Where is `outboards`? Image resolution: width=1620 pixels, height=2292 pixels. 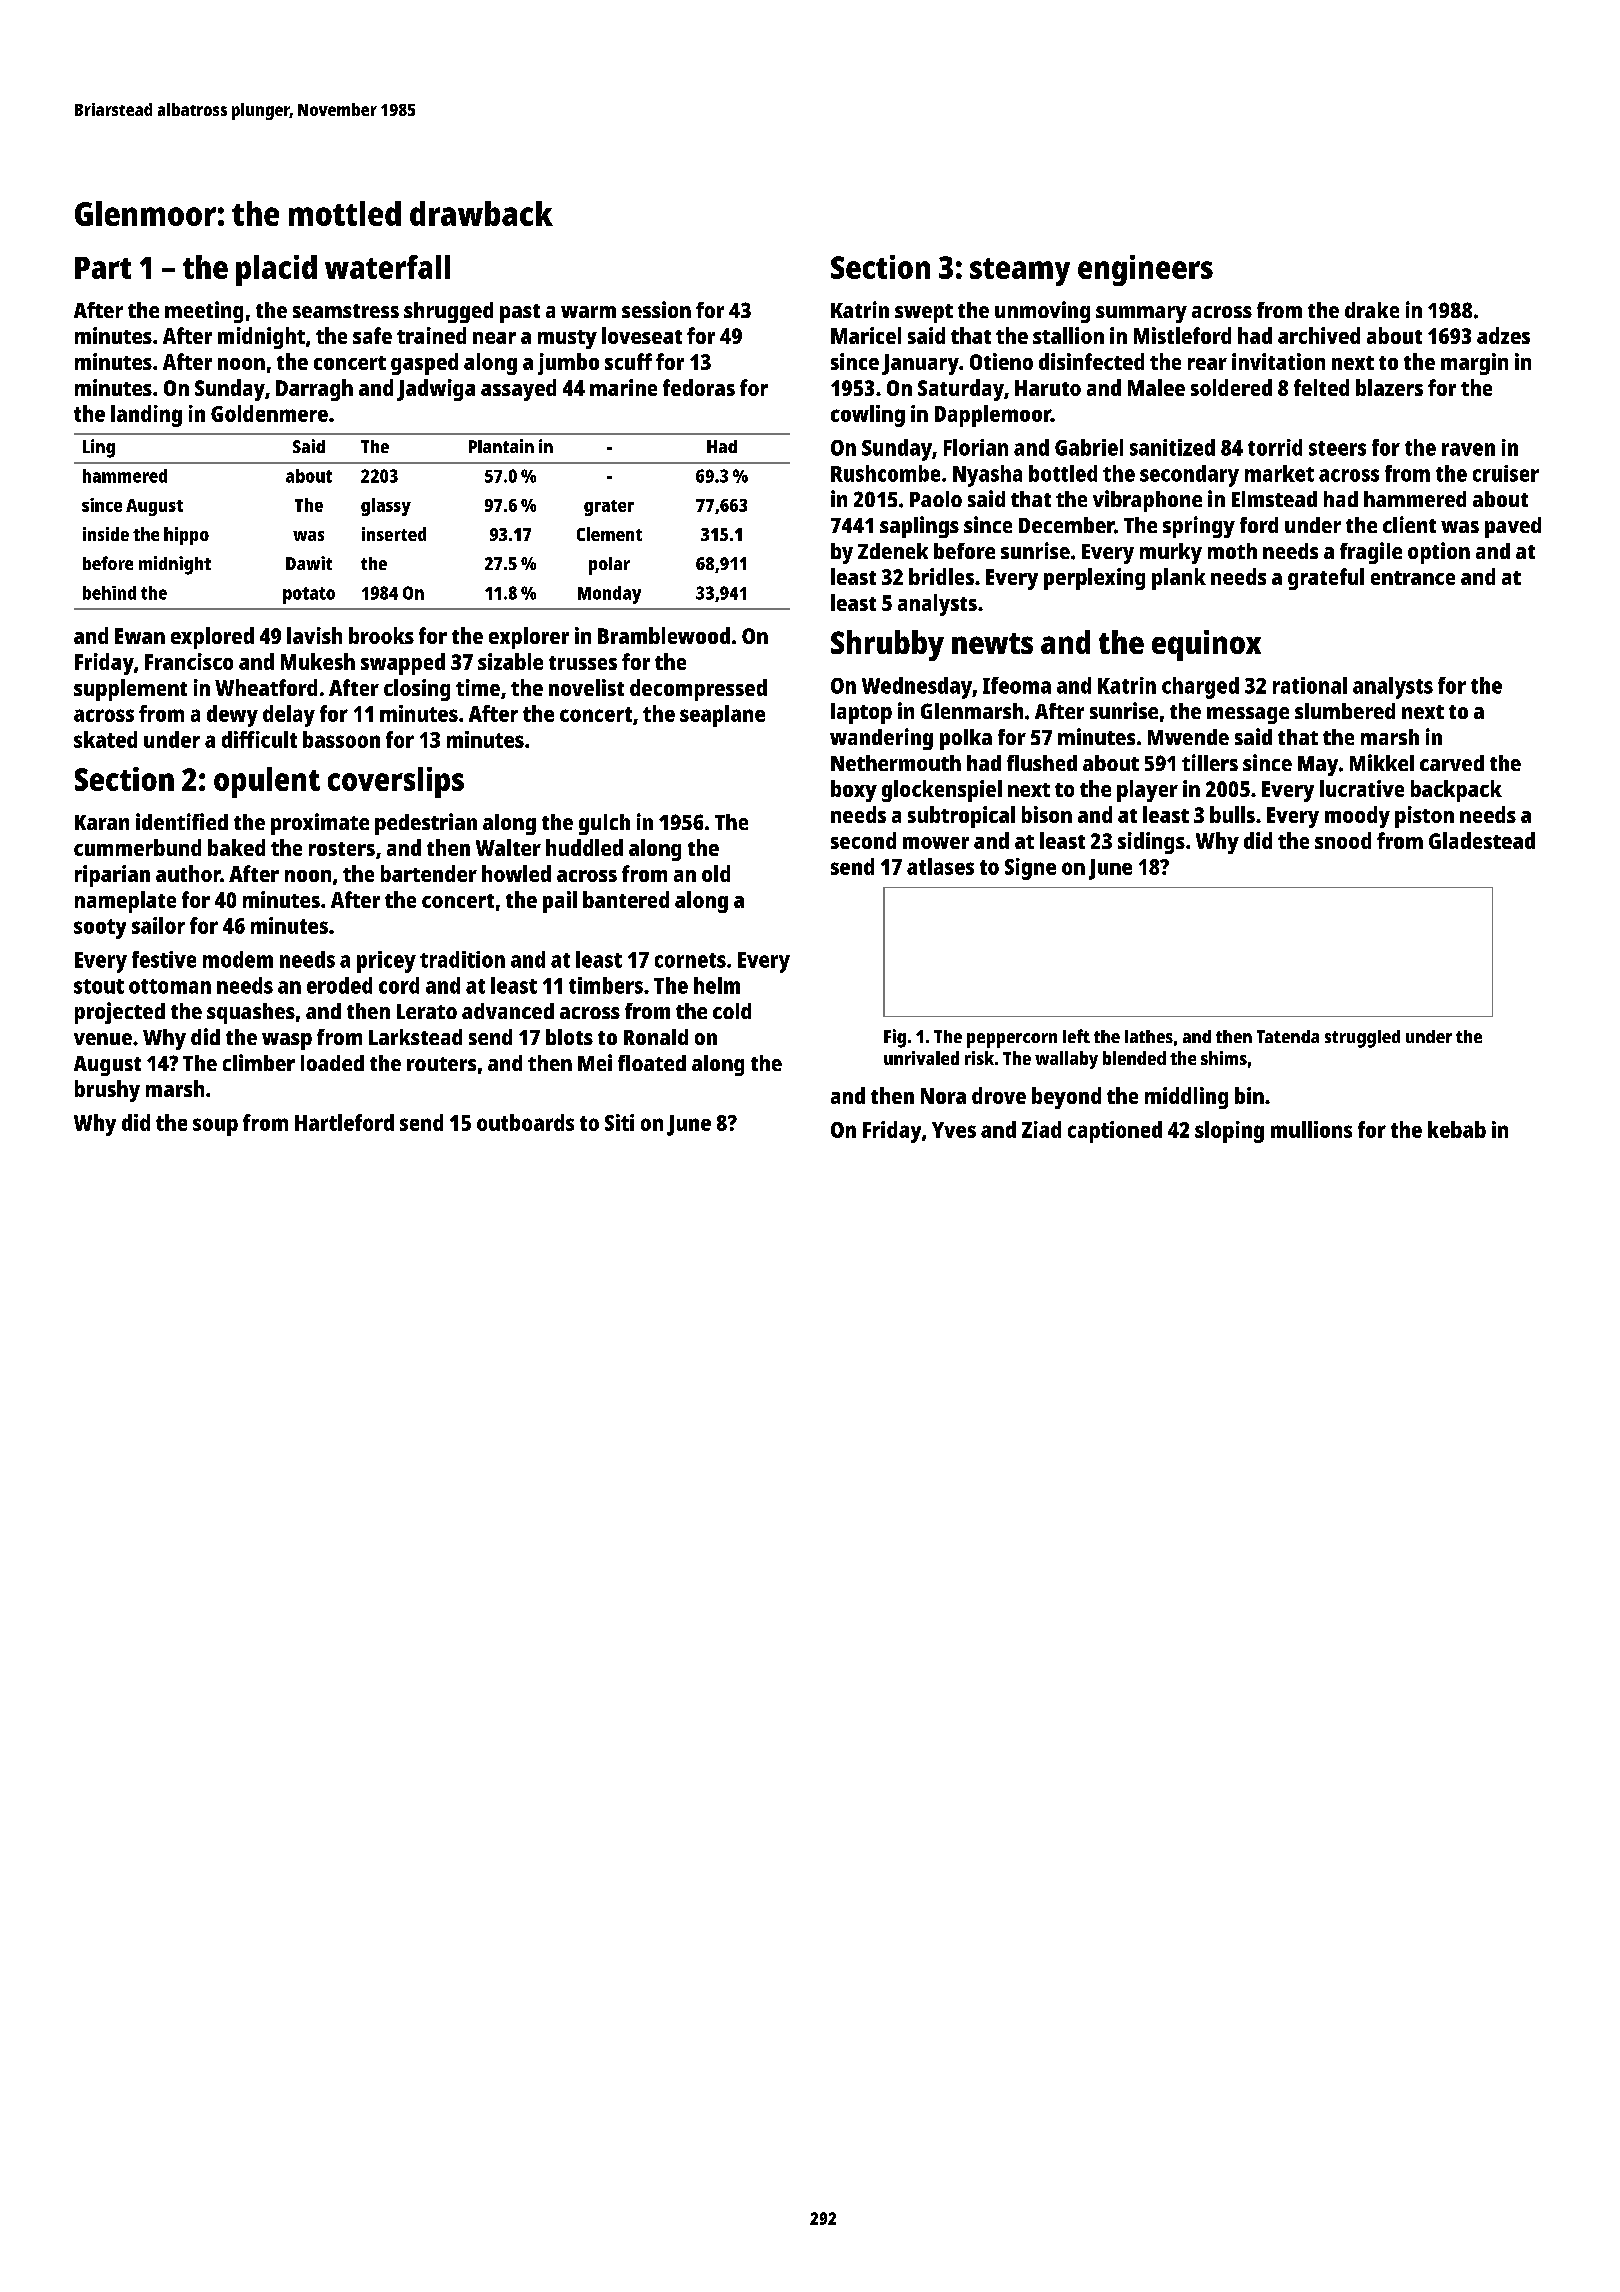 outboards is located at coordinates (525, 1122).
